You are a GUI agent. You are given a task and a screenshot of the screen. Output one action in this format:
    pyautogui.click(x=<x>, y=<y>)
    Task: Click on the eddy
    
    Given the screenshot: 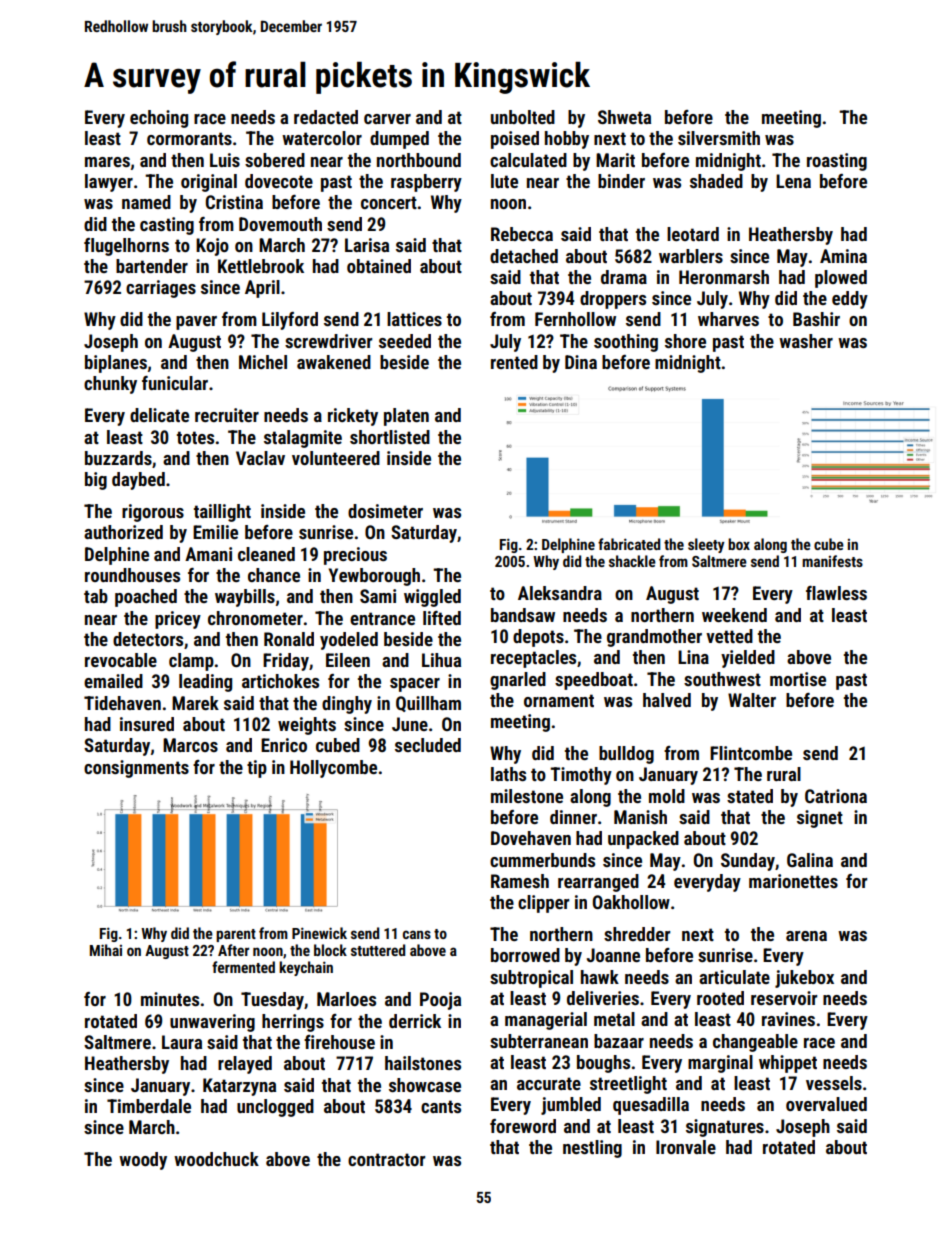 What is the action you would take?
    pyautogui.click(x=850, y=300)
